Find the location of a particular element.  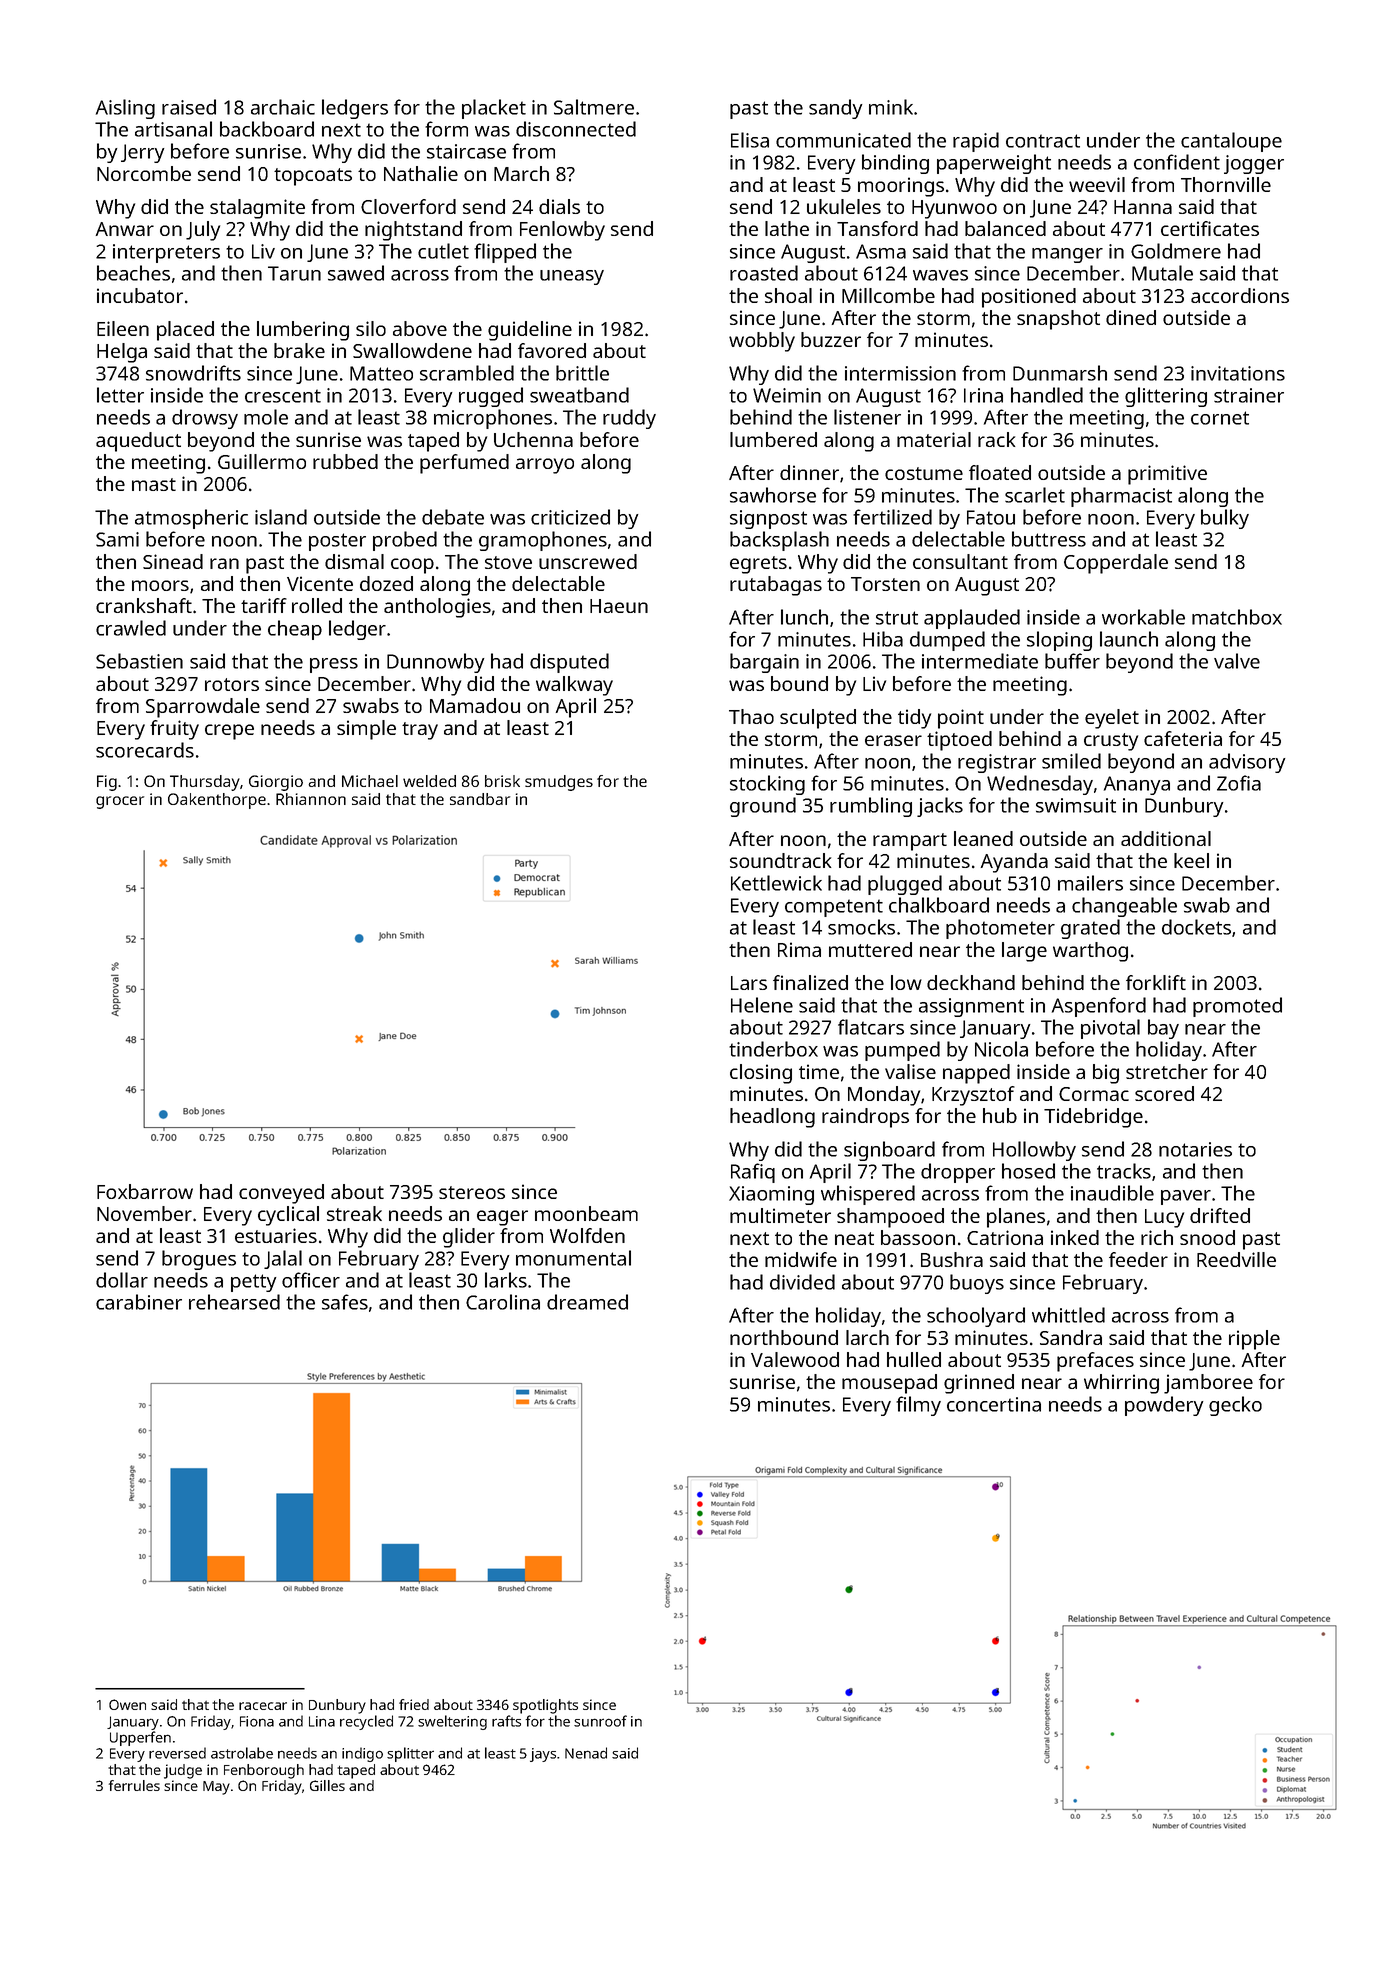

headlong is located at coordinates (772, 1118).
